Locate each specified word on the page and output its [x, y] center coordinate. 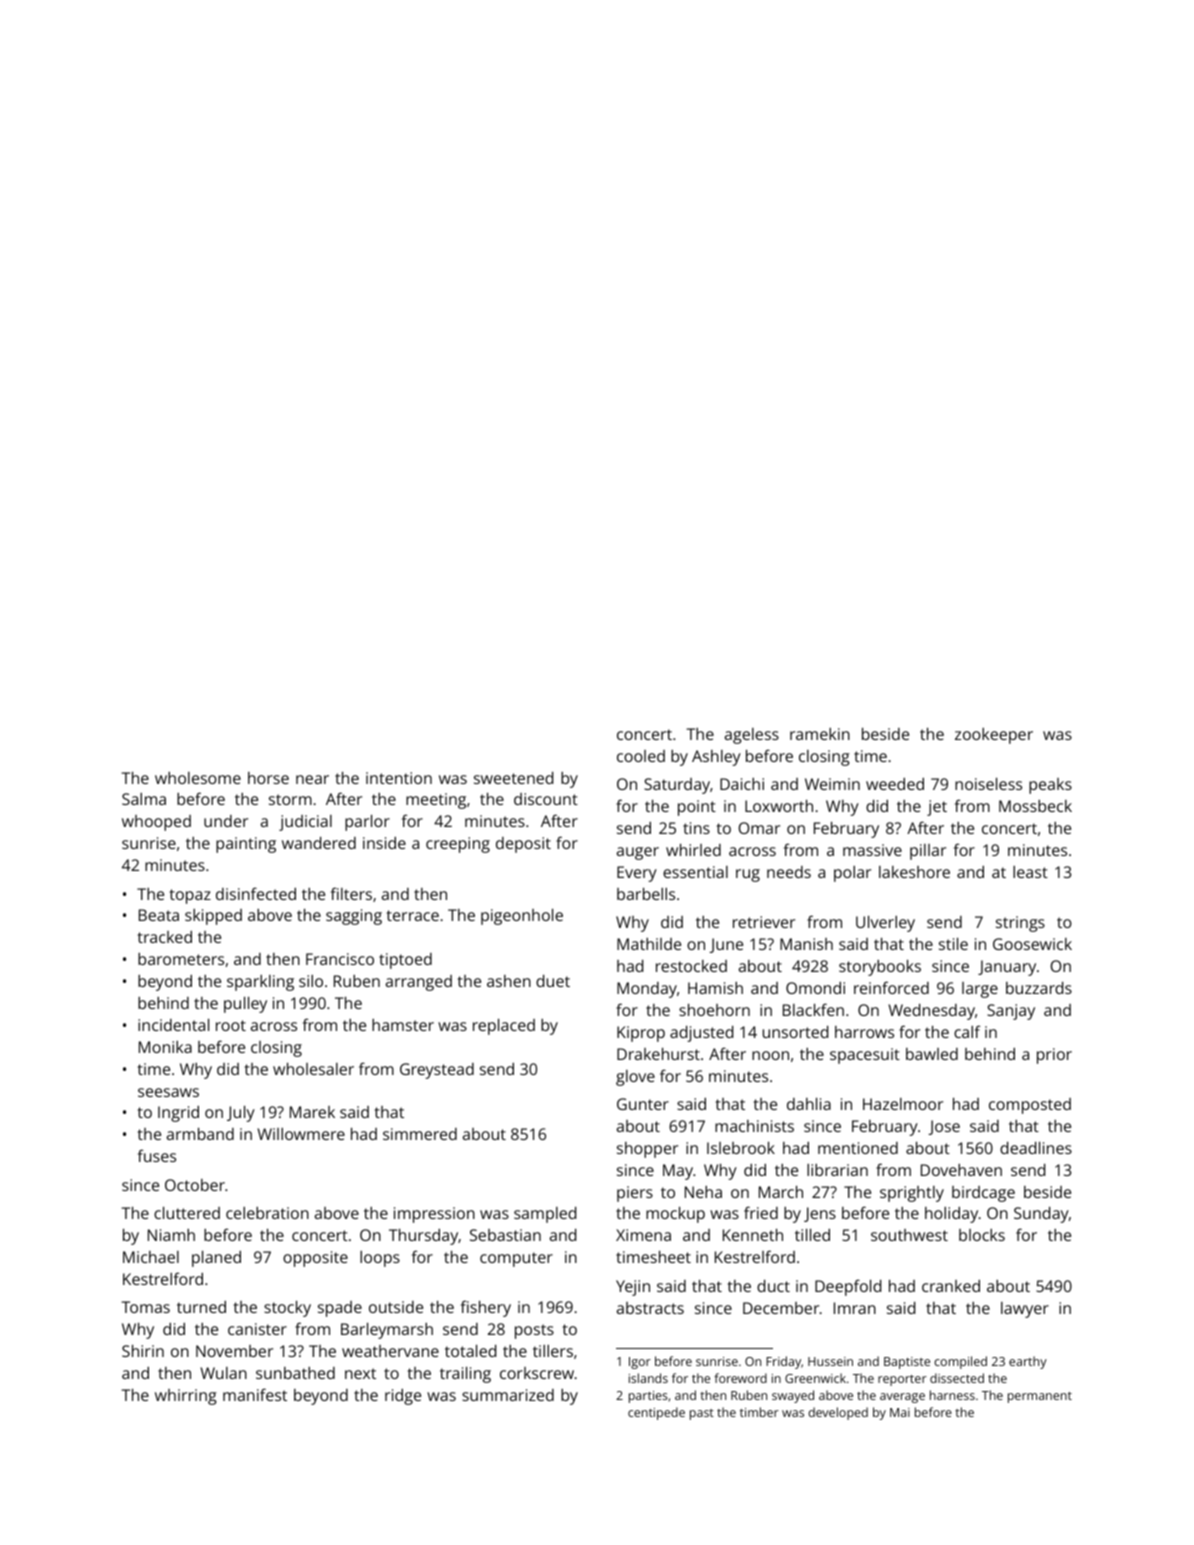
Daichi [742, 784]
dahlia [809, 1104]
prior [1054, 1056]
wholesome [198, 778]
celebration [267, 1213]
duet [553, 981]
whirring [186, 1397]
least [1030, 872]
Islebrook [741, 1148]
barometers [181, 959]
